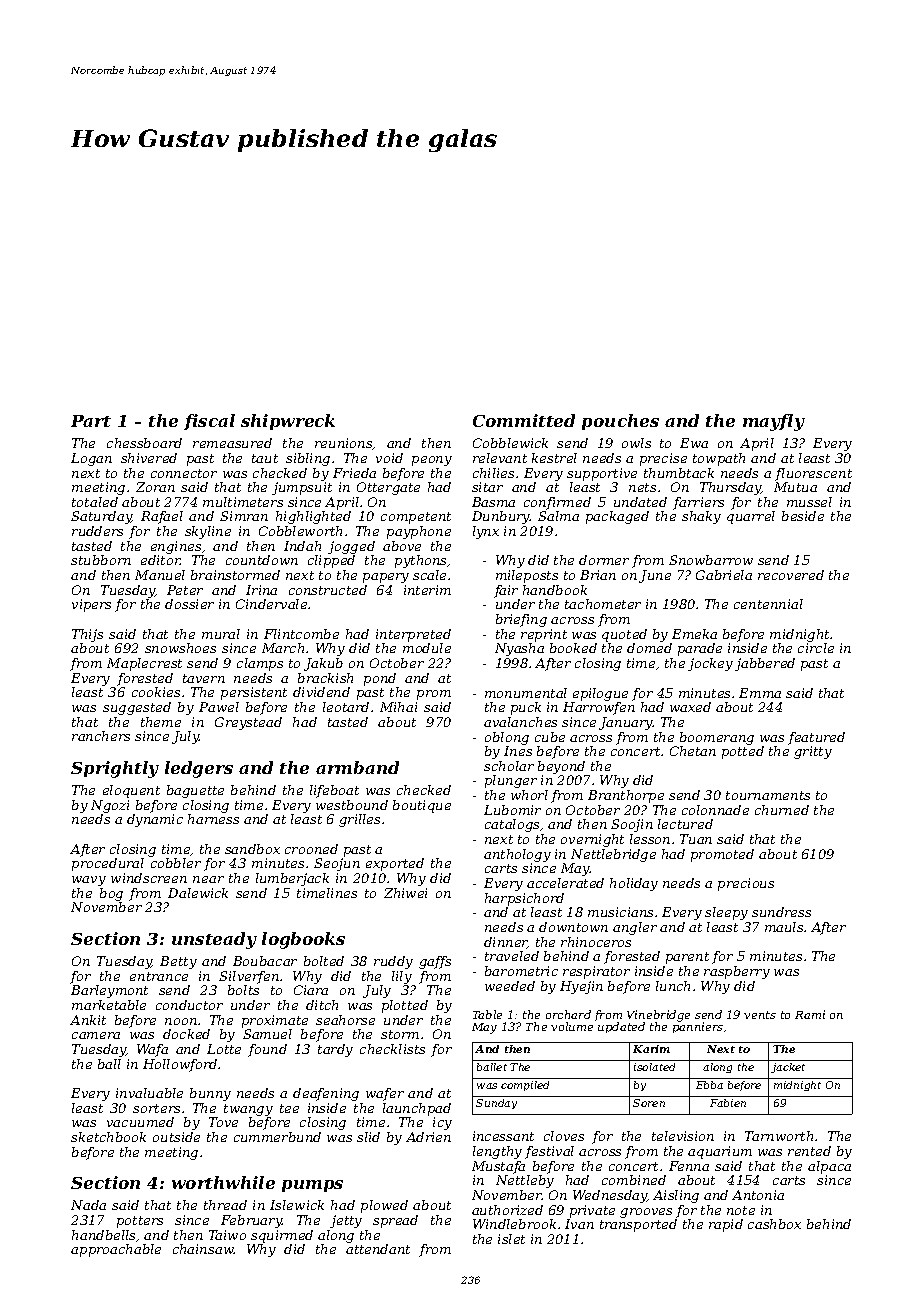 This document has width=924, height=1308. I want to click on outside, so click(176, 1137).
